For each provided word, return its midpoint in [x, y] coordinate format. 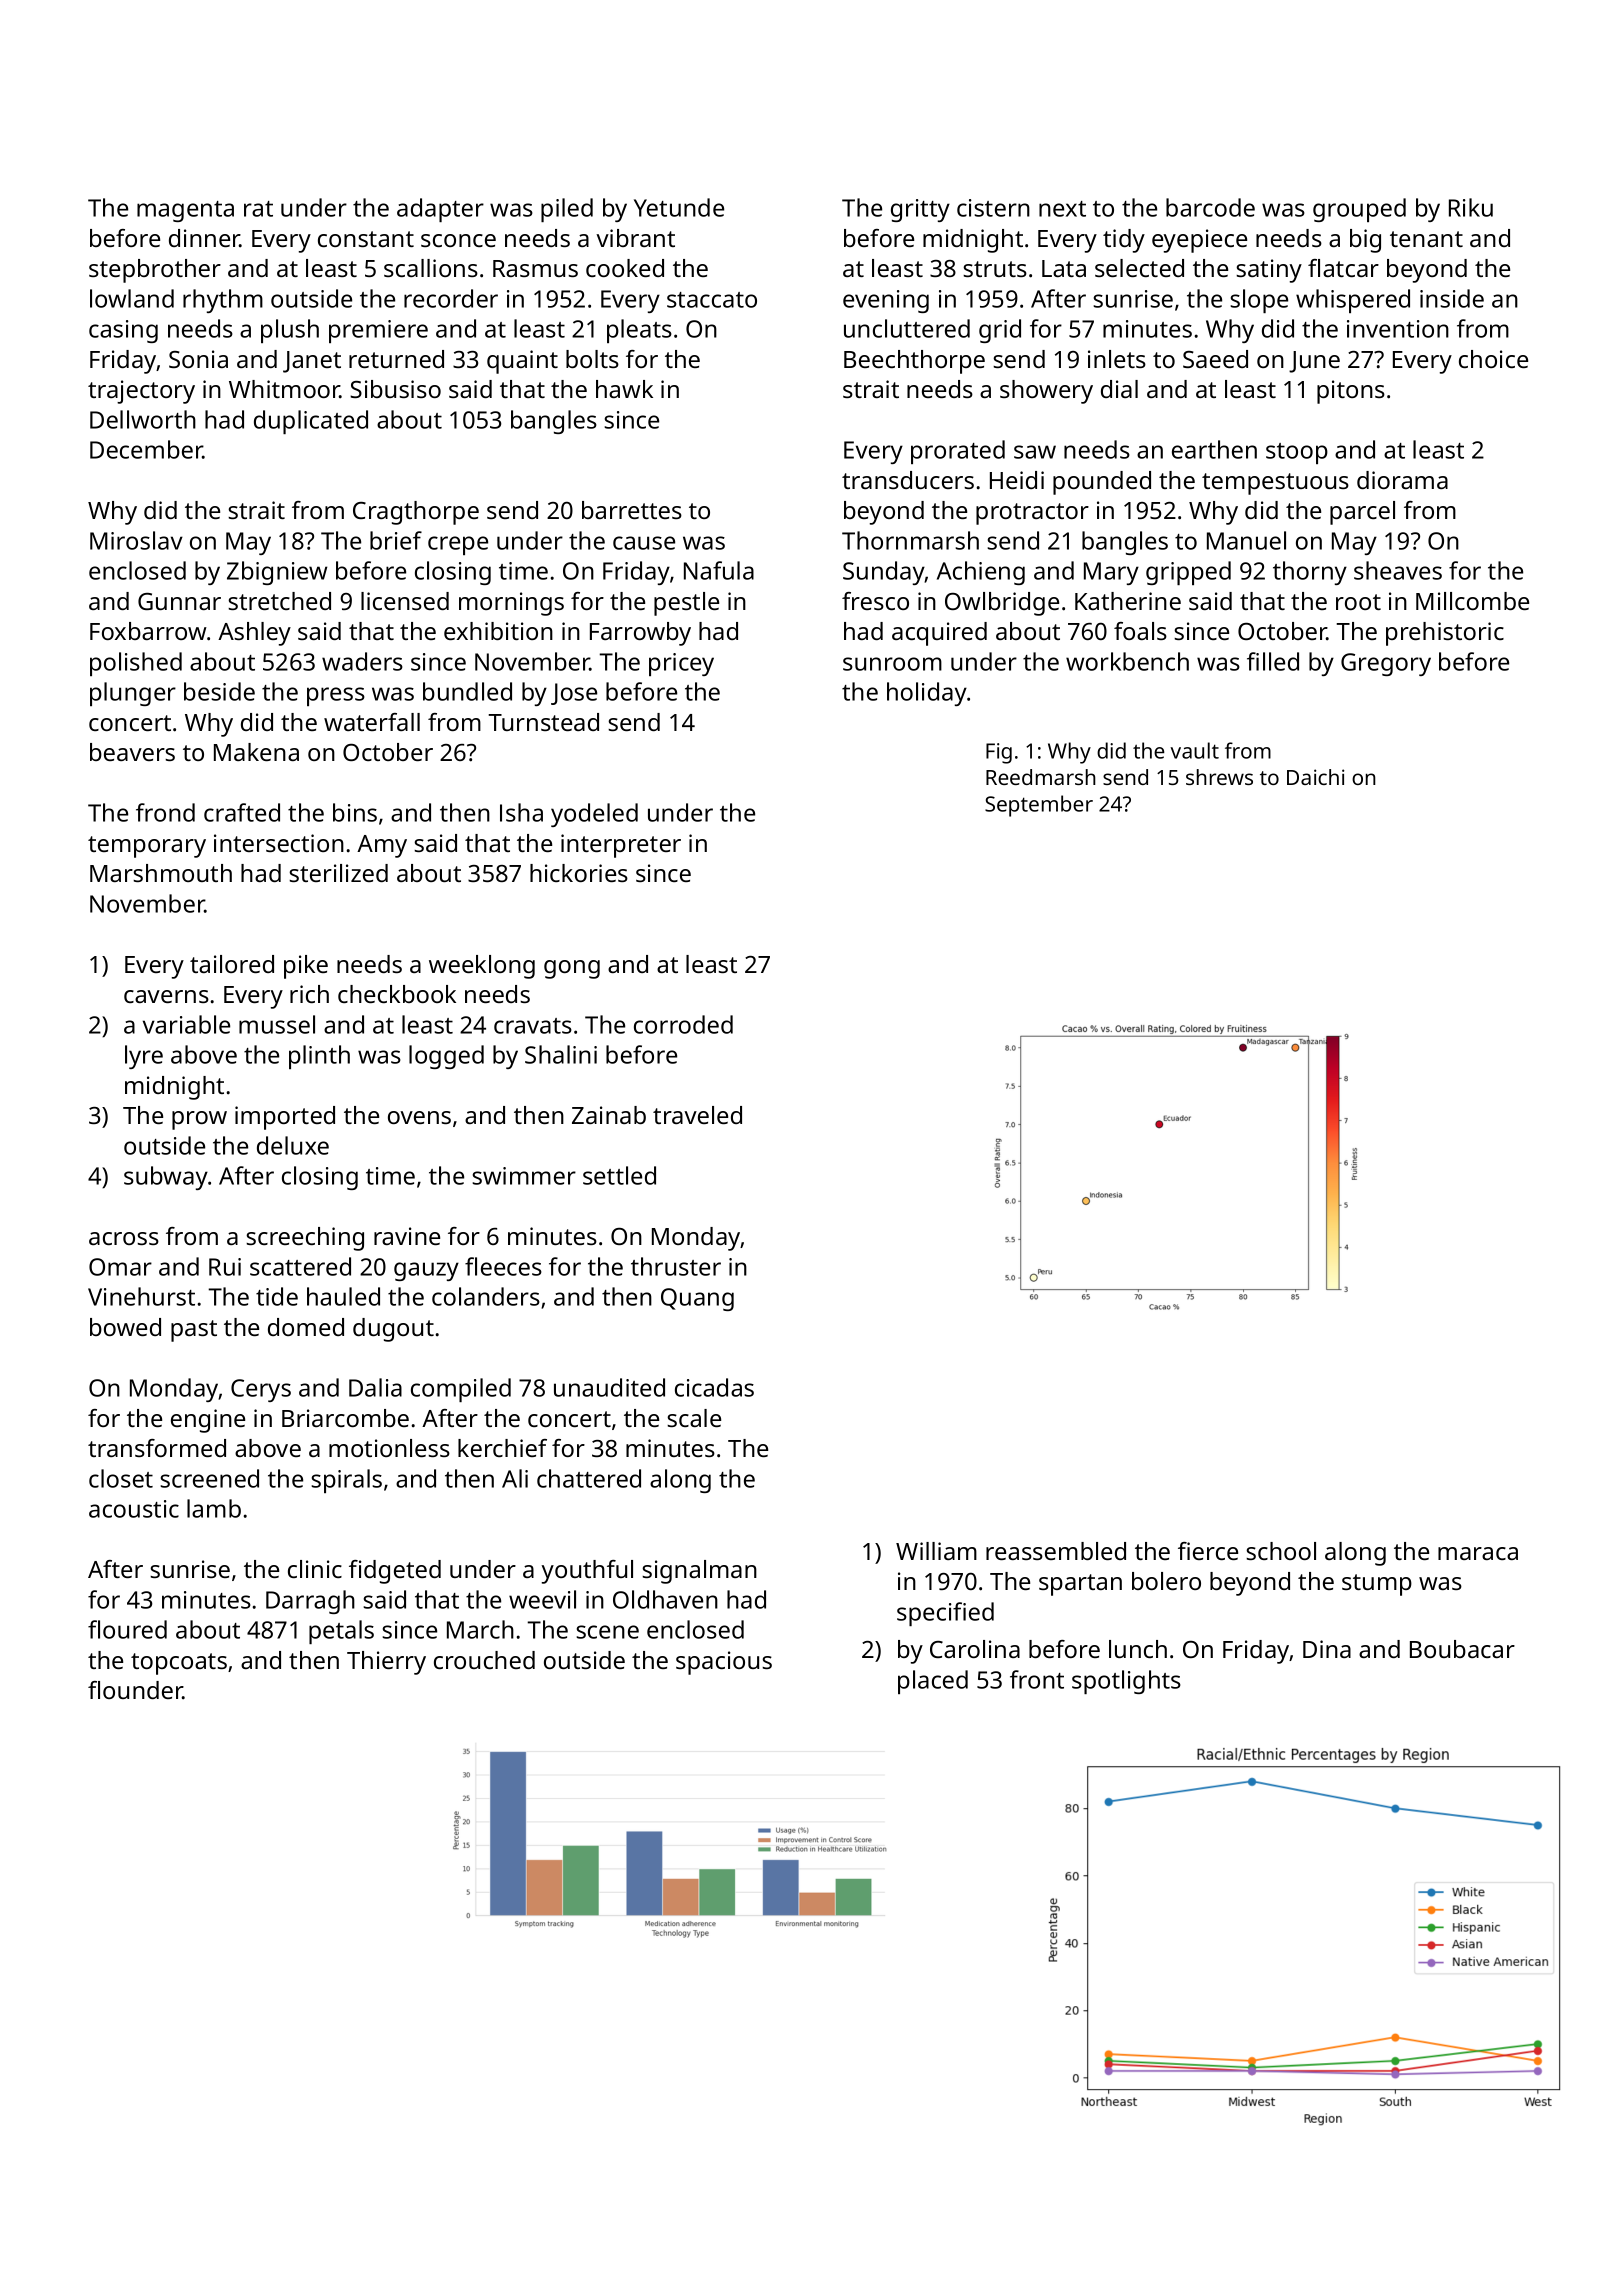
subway [166, 1178]
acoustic [134, 1509]
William [936, 1551]
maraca [1478, 1553]
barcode [1210, 207]
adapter [440, 210]
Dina [1327, 1649]
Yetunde [679, 207]
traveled [697, 1115]
